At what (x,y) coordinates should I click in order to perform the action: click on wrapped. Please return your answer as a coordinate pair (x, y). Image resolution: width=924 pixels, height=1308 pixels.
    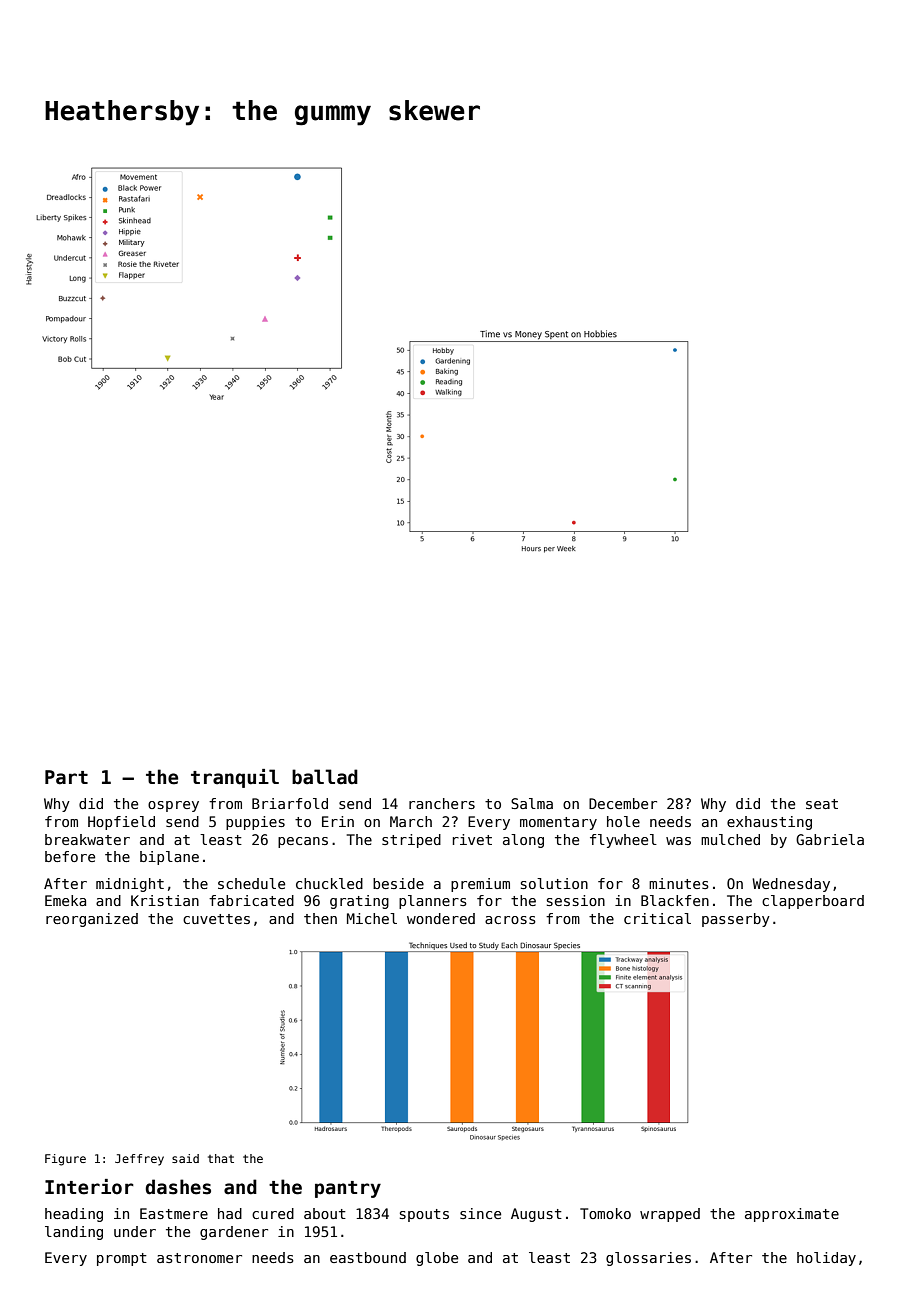
    Looking at the image, I should click on (670, 1215).
